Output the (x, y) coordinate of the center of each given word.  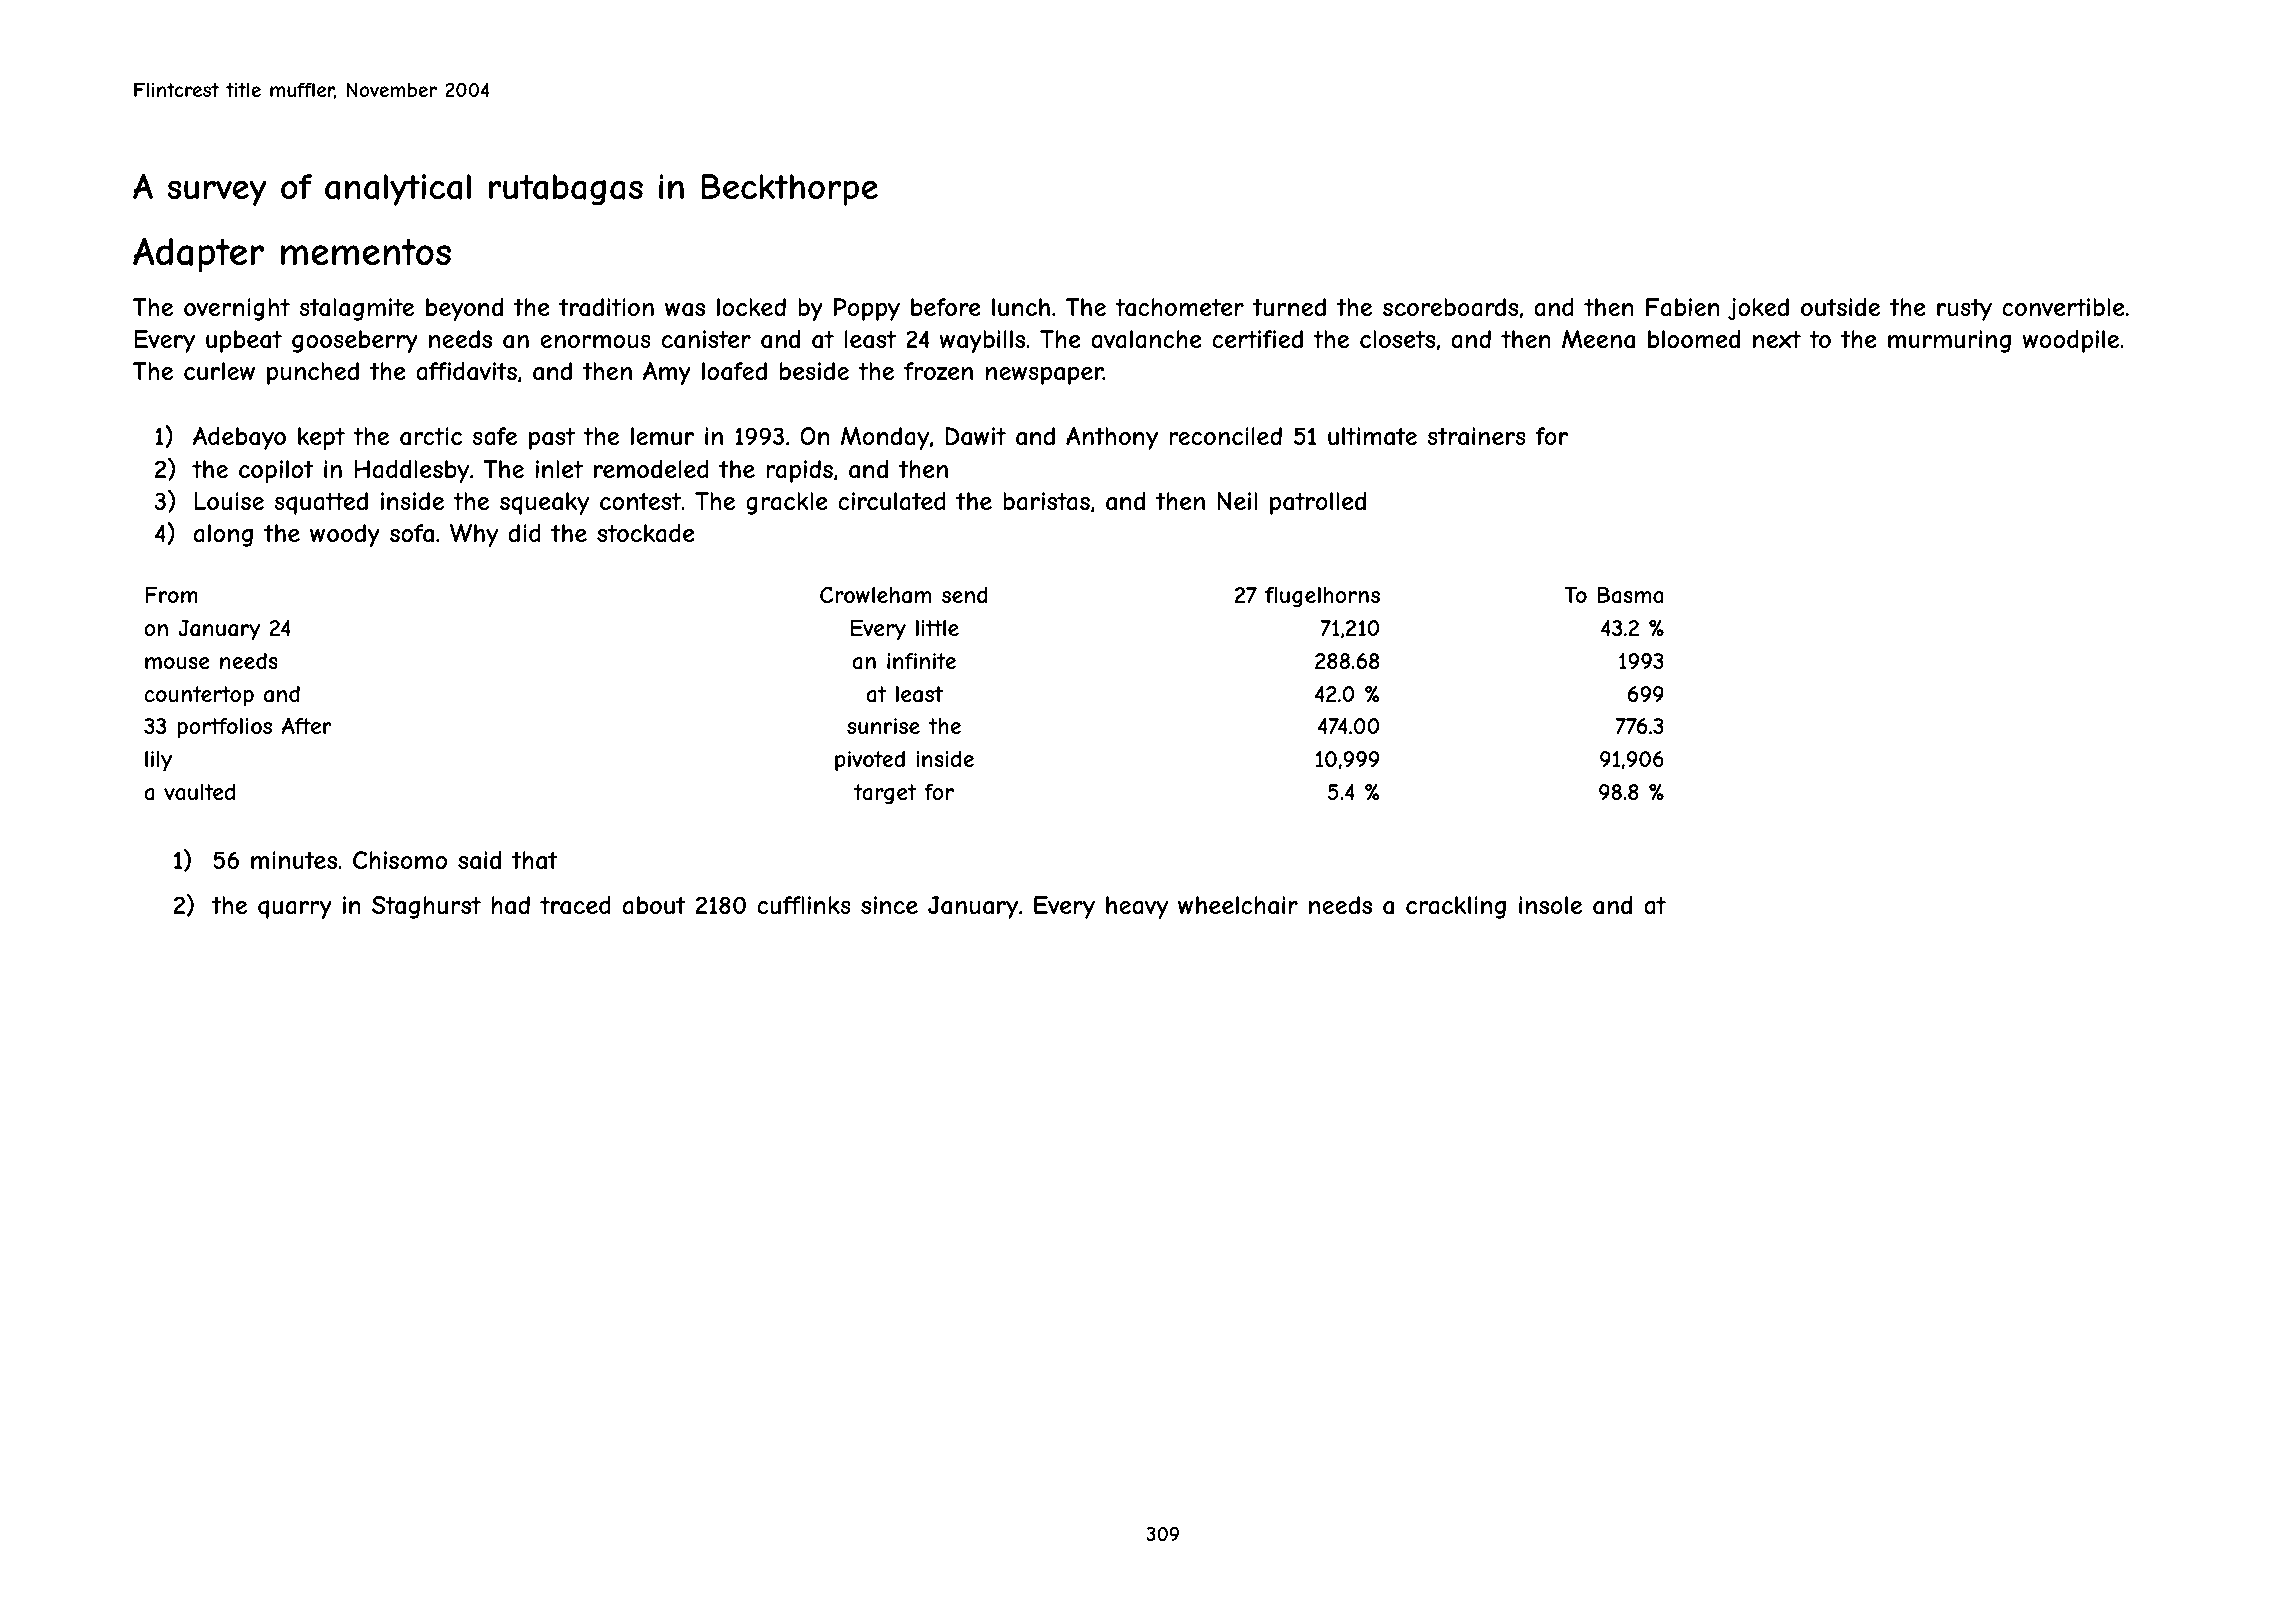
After (307, 725)
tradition (606, 307)
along (223, 535)
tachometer (1179, 307)
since (889, 905)
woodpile (2071, 341)
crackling (1456, 907)
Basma (1630, 595)
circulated (892, 501)
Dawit (975, 436)
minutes (294, 860)
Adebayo (239, 438)
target (885, 794)
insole (1550, 905)
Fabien (1683, 307)
